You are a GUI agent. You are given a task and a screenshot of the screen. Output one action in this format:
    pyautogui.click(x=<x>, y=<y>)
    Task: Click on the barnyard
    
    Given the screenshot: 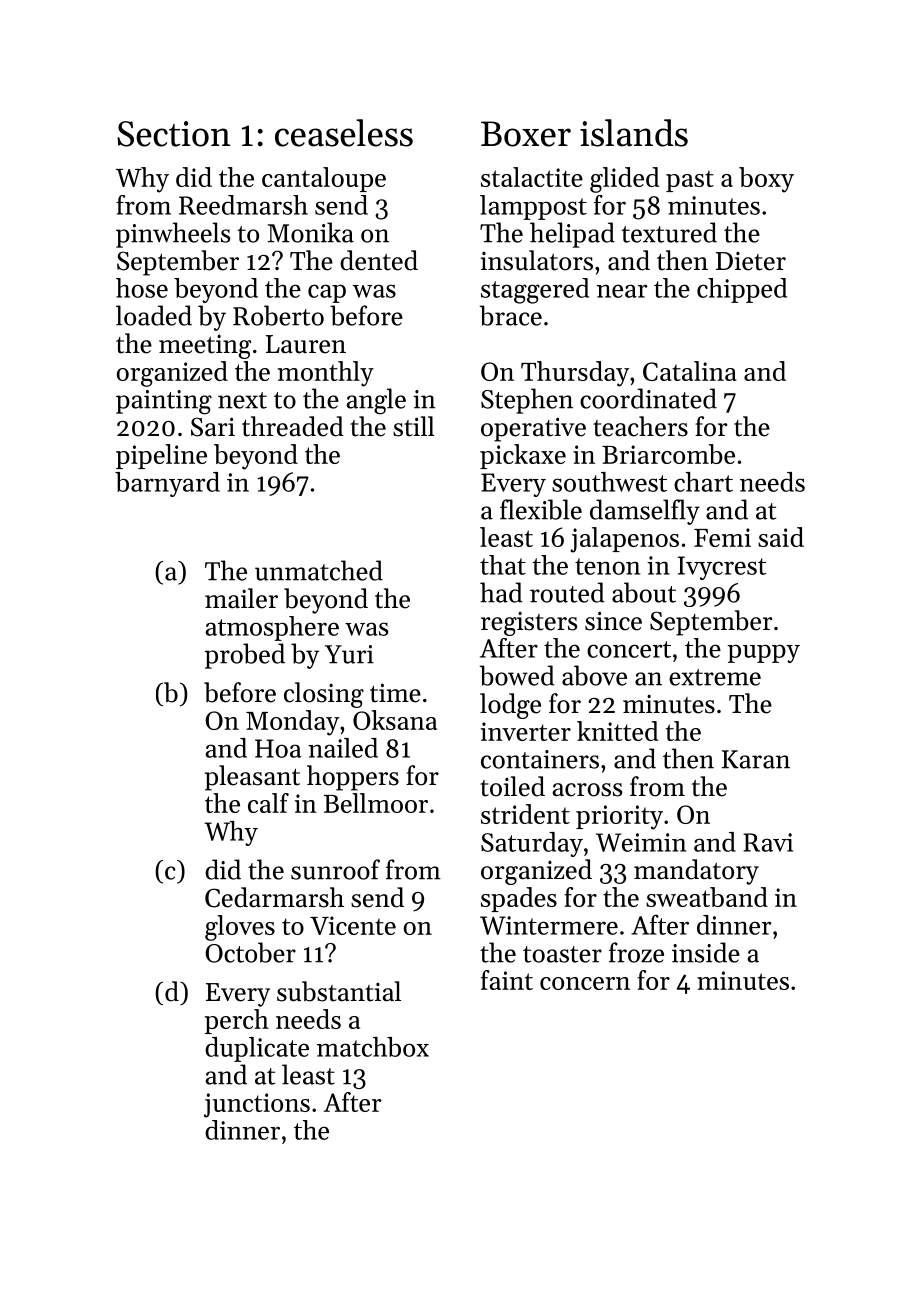 What is the action you would take?
    pyautogui.click(x=167, y=484)
